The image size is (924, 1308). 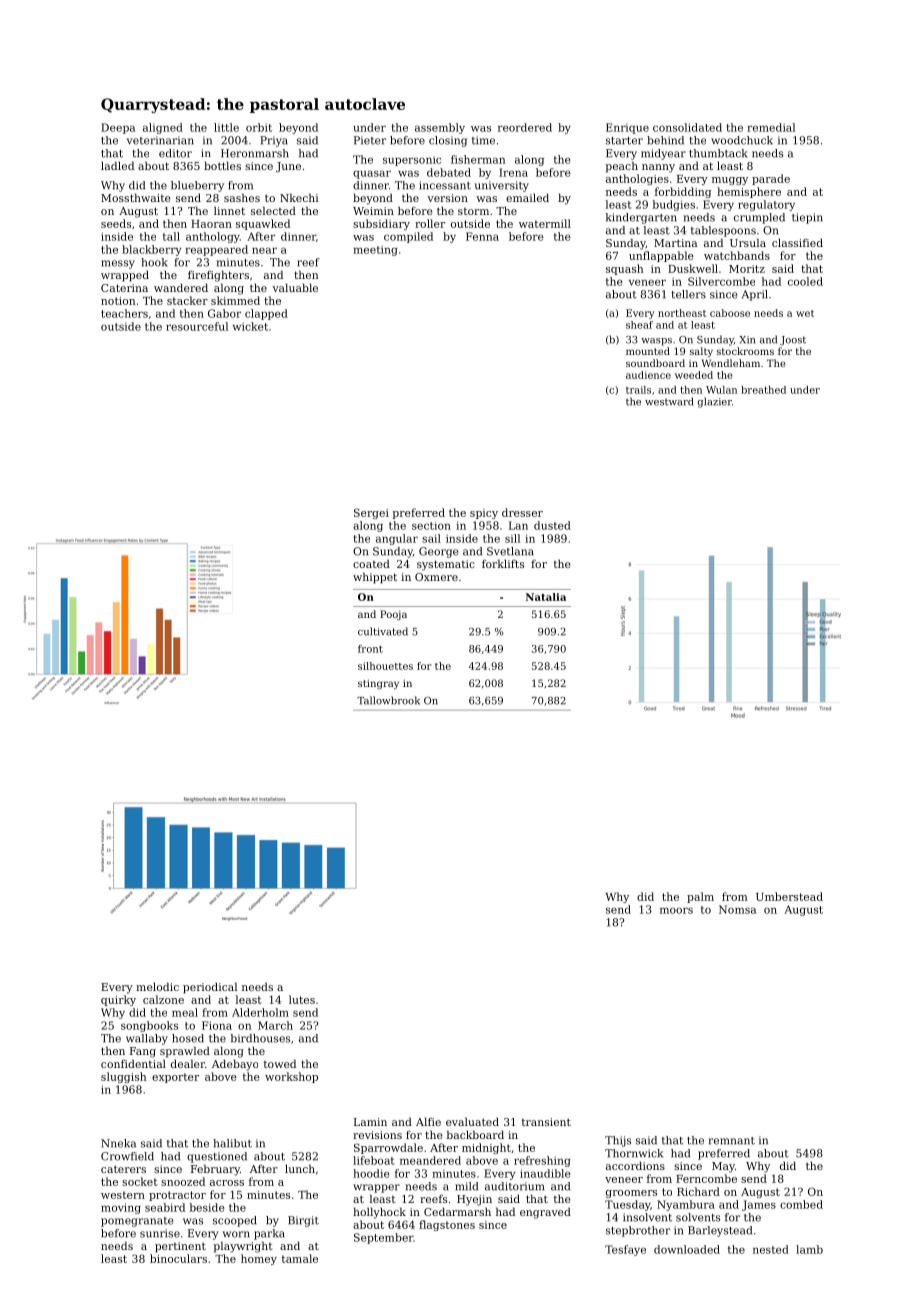 What do you see at coordinates (375, 250) in the image?
I see `meeting` at bounding box center [375, 250].
